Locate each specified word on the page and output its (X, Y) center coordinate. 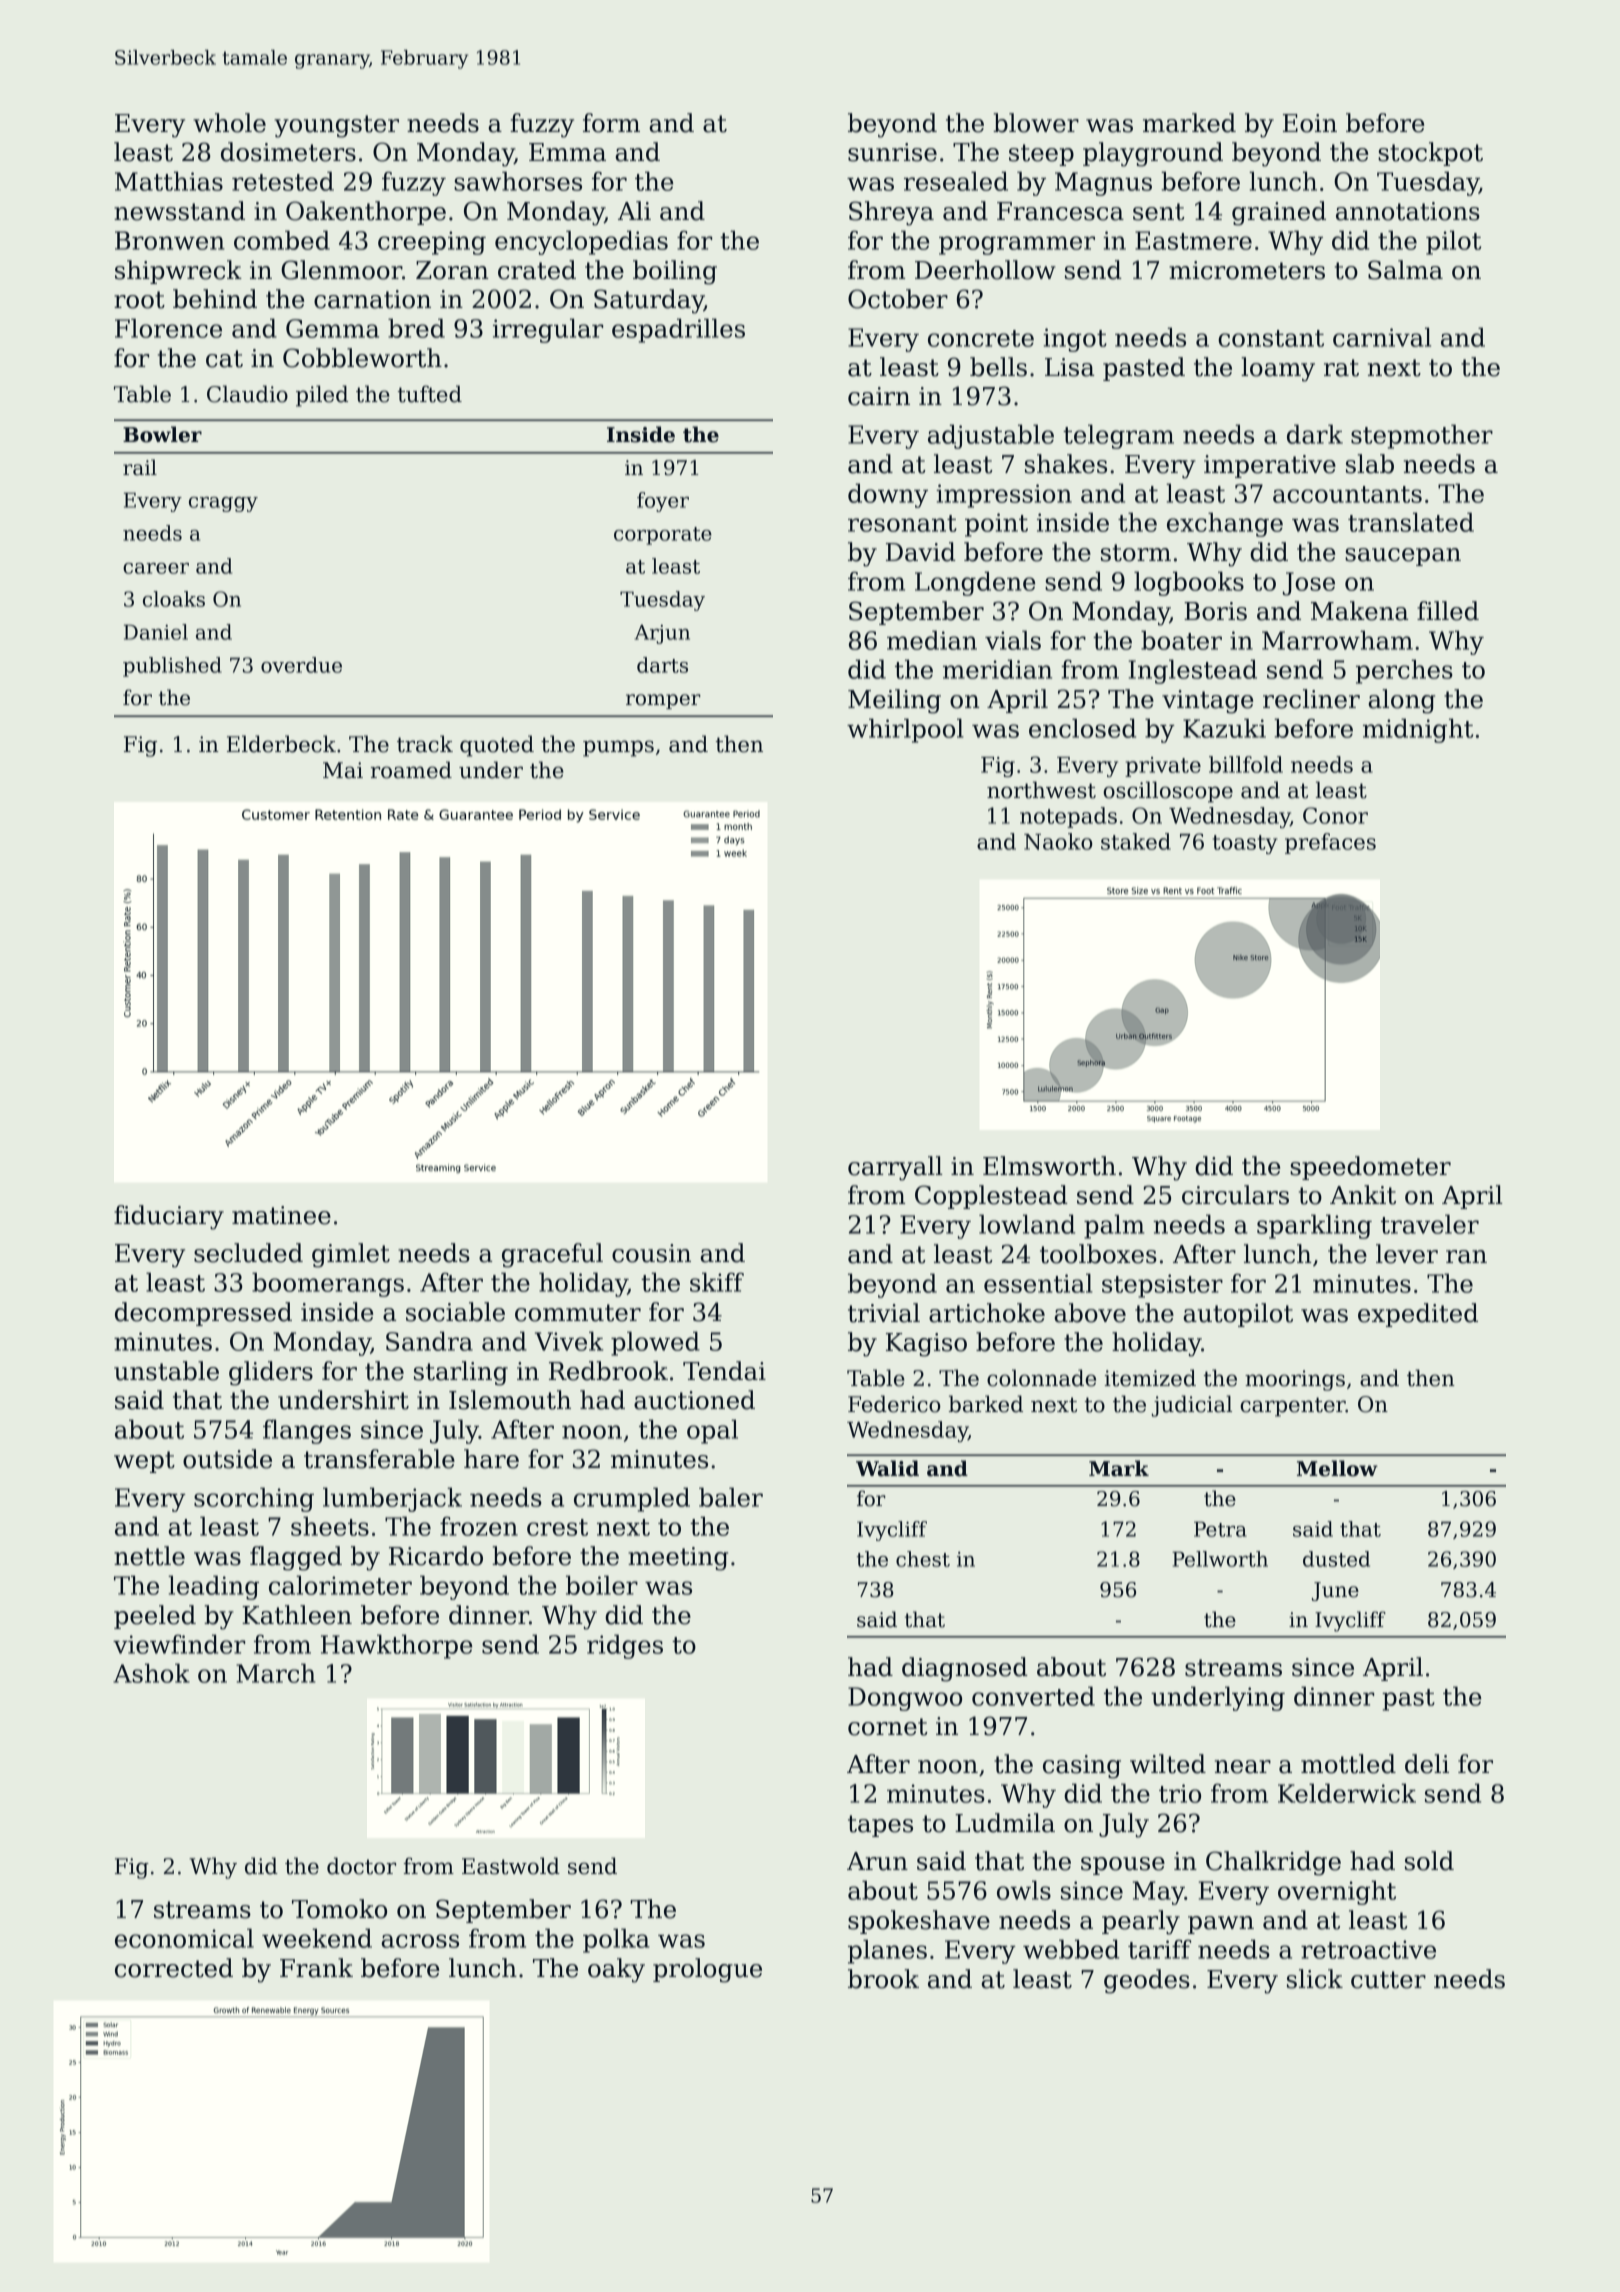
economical (184, 1938)
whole (229, 123)
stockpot (1430, 154)
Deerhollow (985, 270)
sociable (455, 1312)
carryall (895, 1168)
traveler (1430, 1224)
